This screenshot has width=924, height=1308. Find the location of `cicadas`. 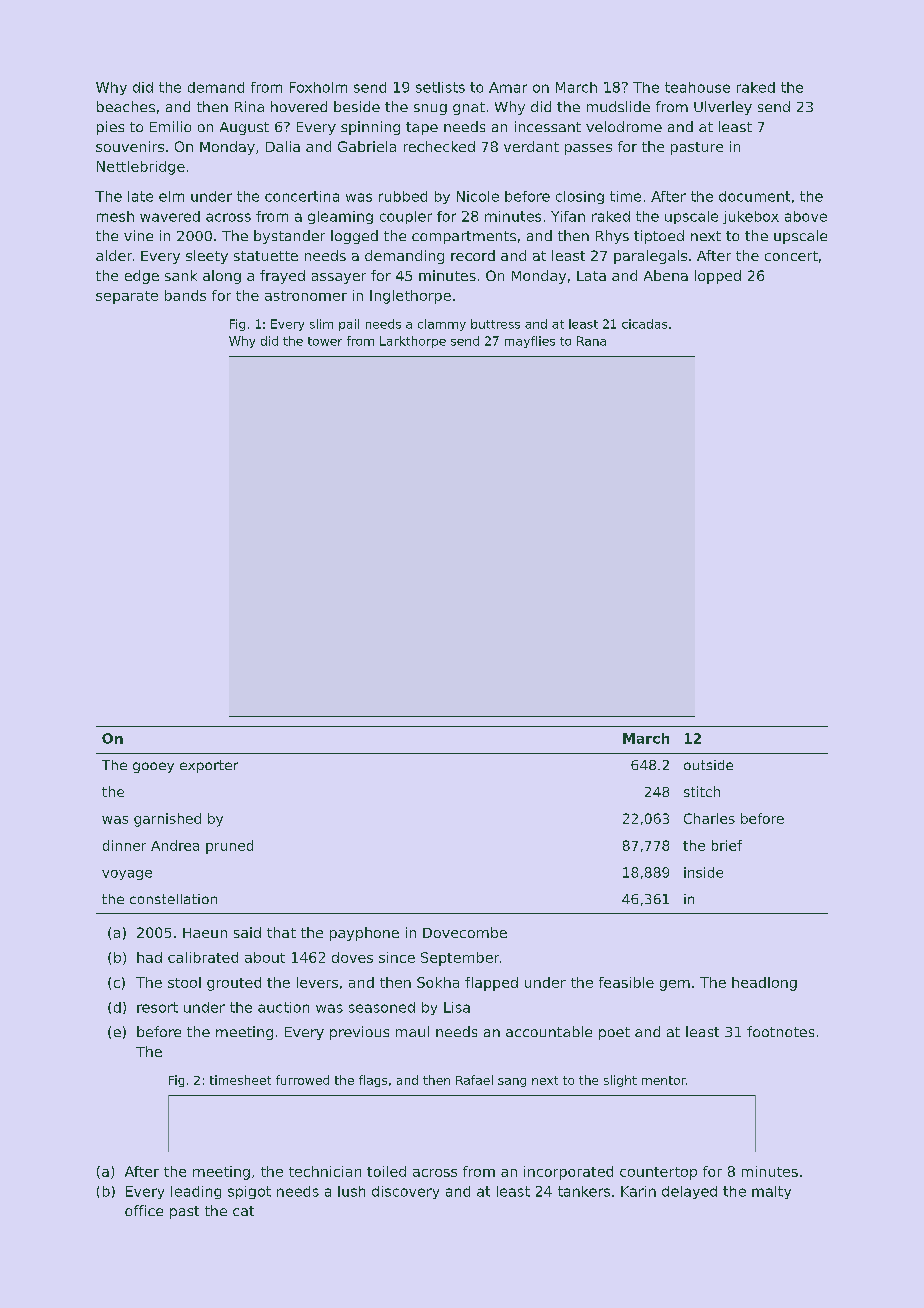

cicadas is located at coordinates (644, 324).
